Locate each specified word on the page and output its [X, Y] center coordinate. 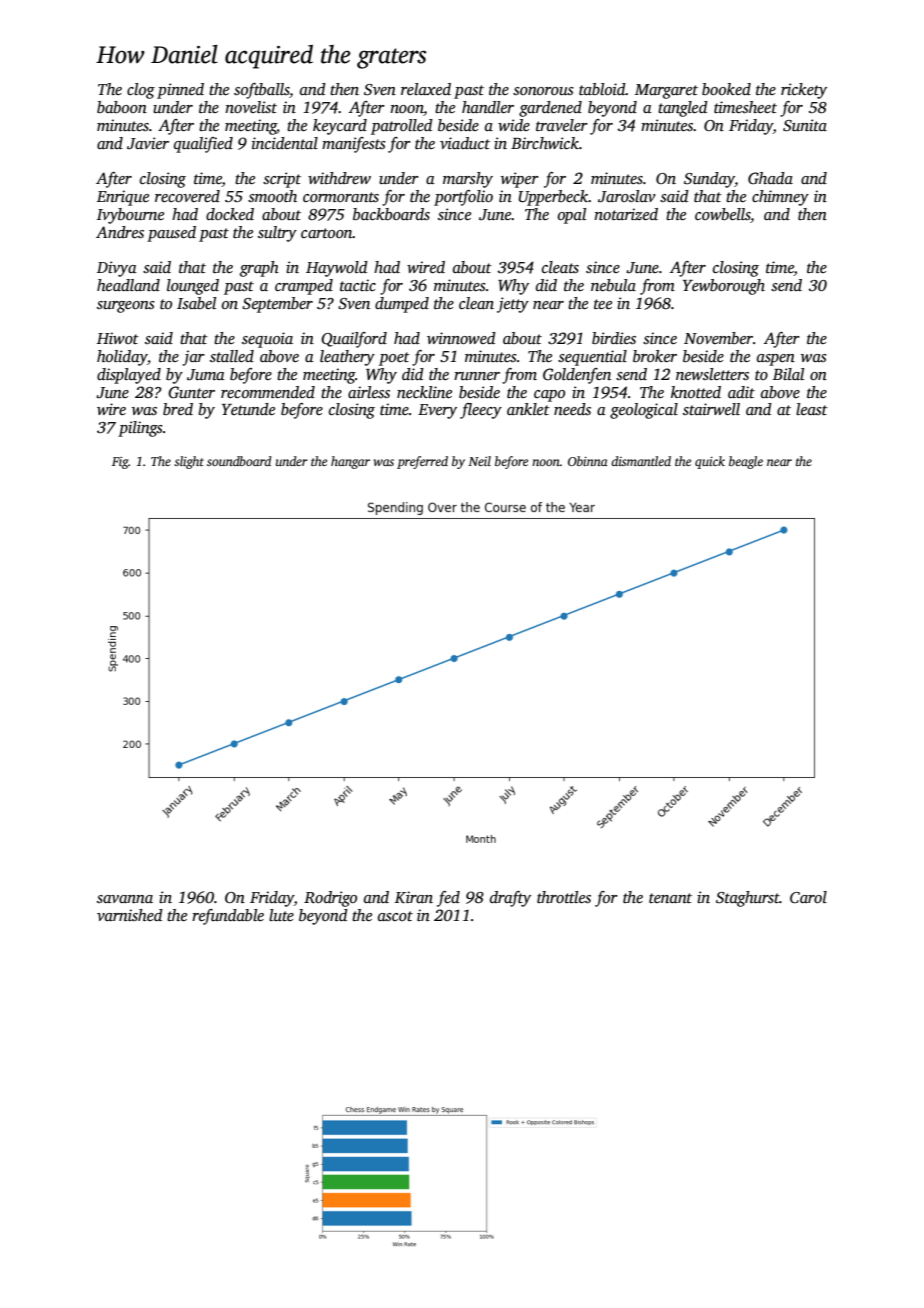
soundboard [239, 461]
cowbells [723, 215]
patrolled [402, 127]
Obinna [588, 461]
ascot [395, 916]
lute [281, 915]
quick [710, 462]
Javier [148, 143]
